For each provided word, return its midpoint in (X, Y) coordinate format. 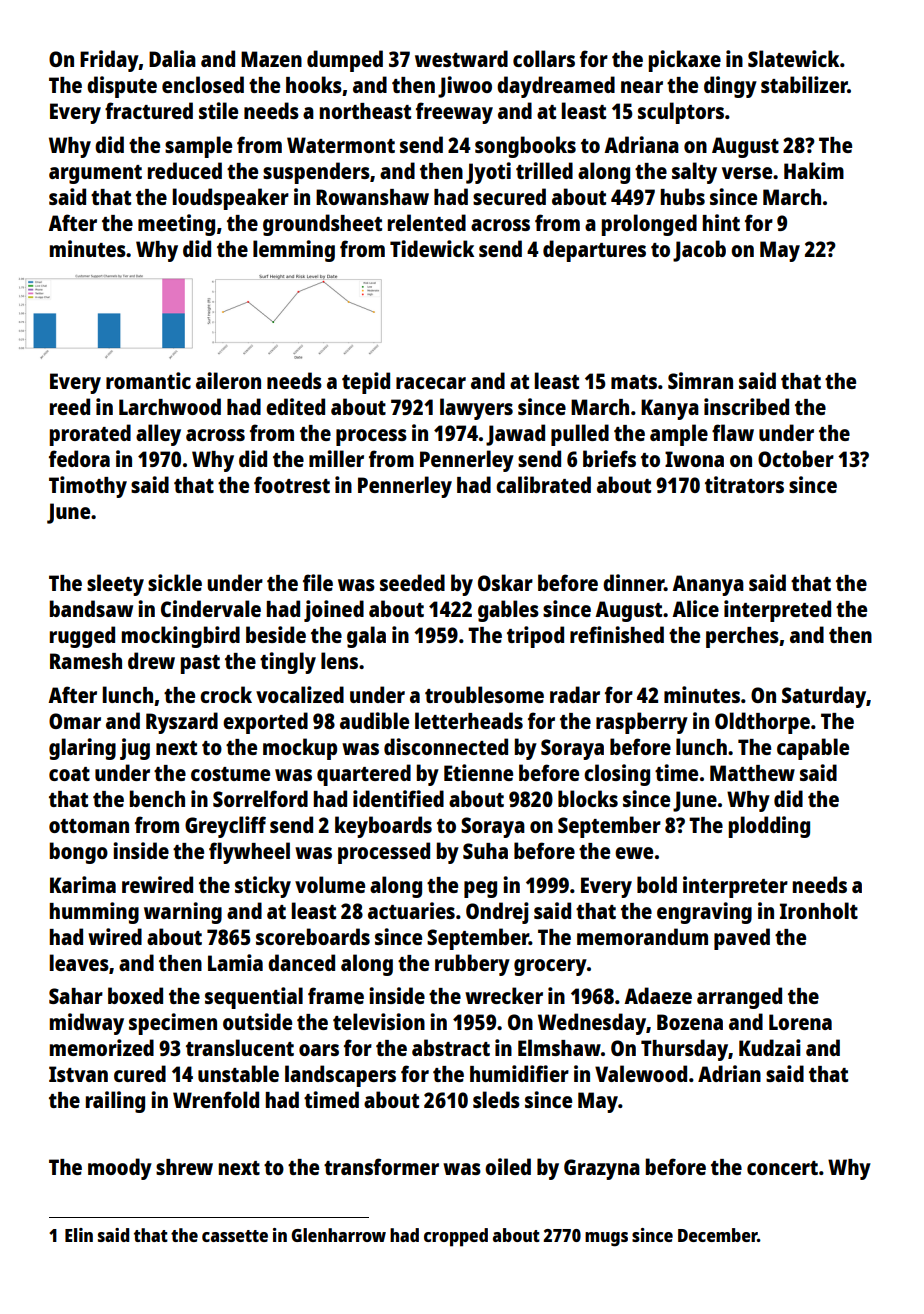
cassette (235, 1236)
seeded (412, 582)
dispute (122, 87)
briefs (609, 458)
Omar (75, 721)
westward (461, 58)
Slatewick (793, 58)
